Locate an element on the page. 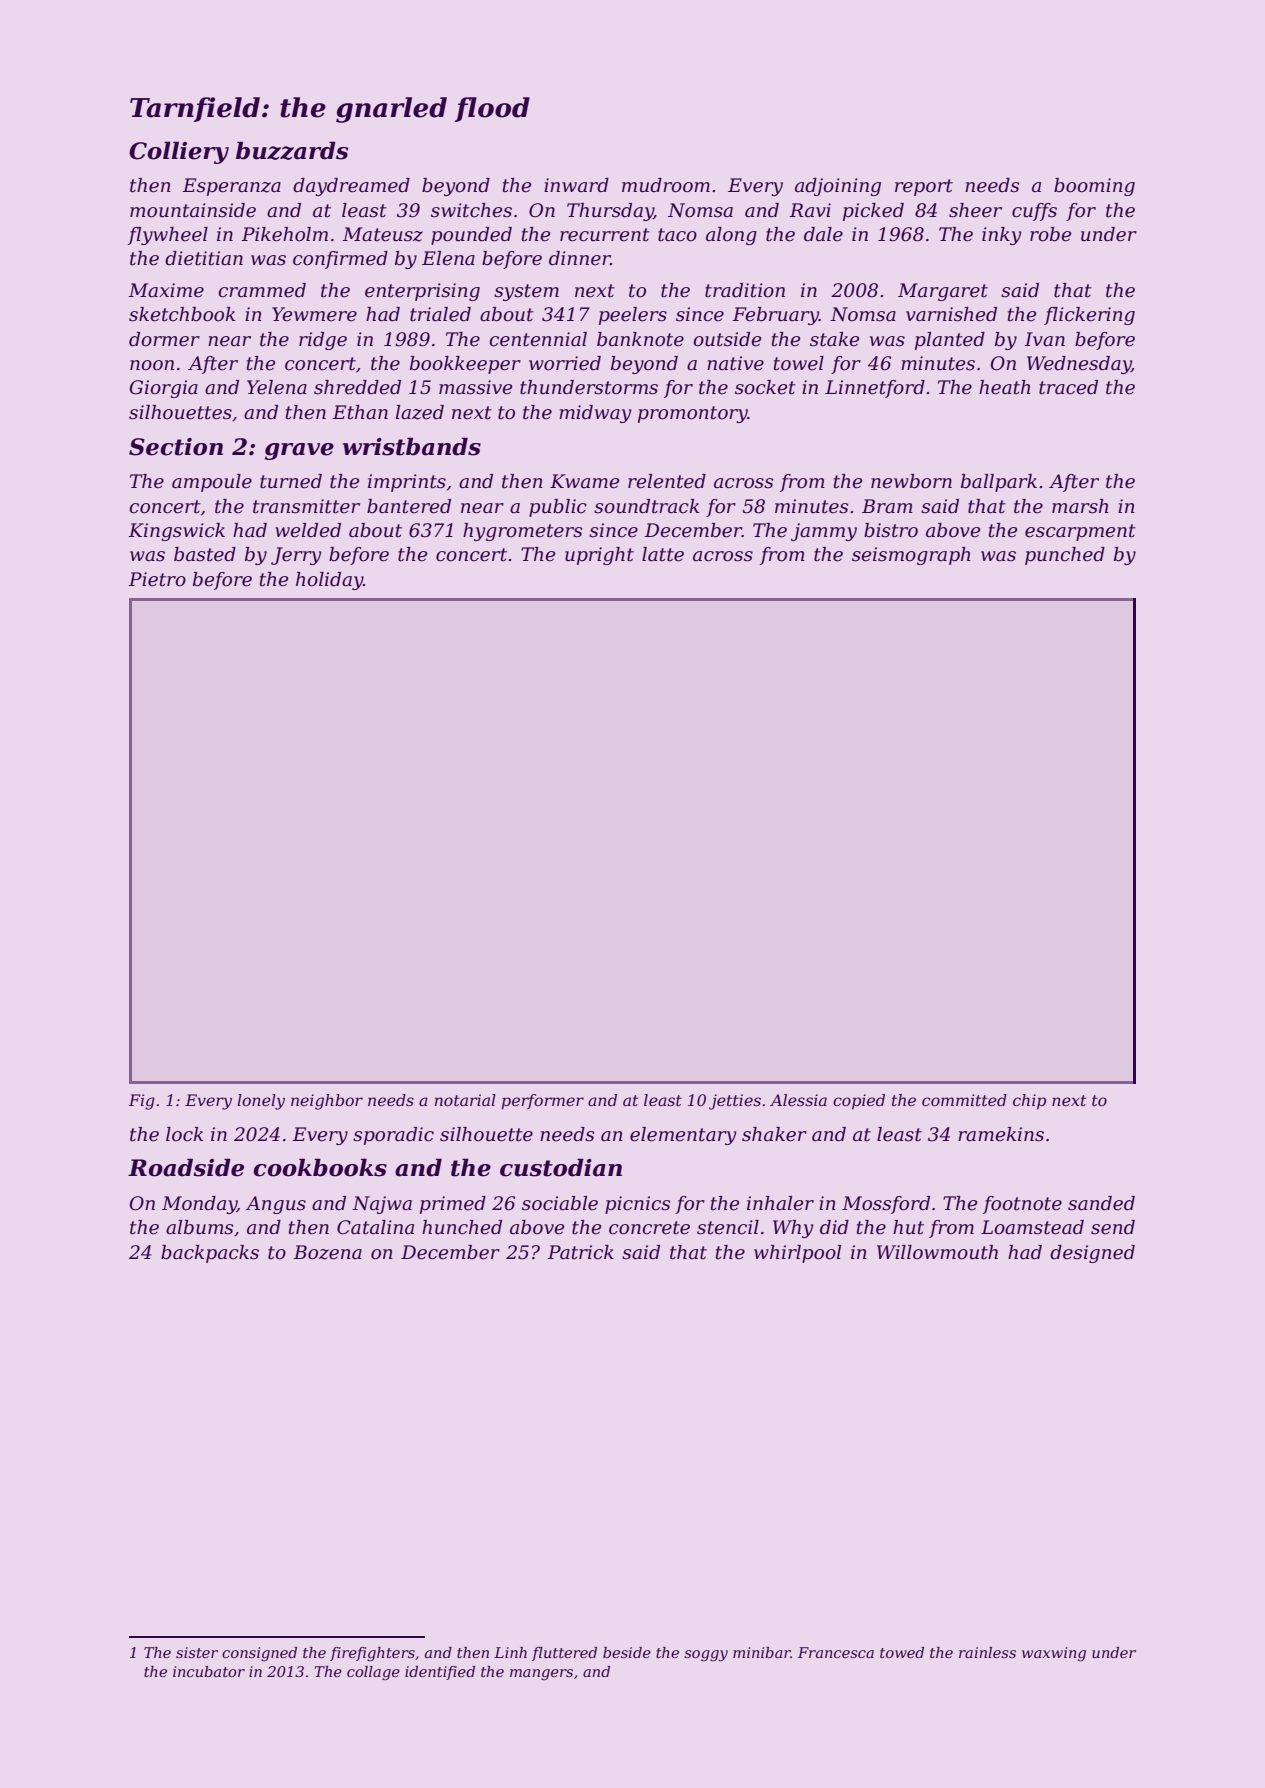 The width and height of the image is (1265, 1788). basted is located at coordinates (205, 554).
